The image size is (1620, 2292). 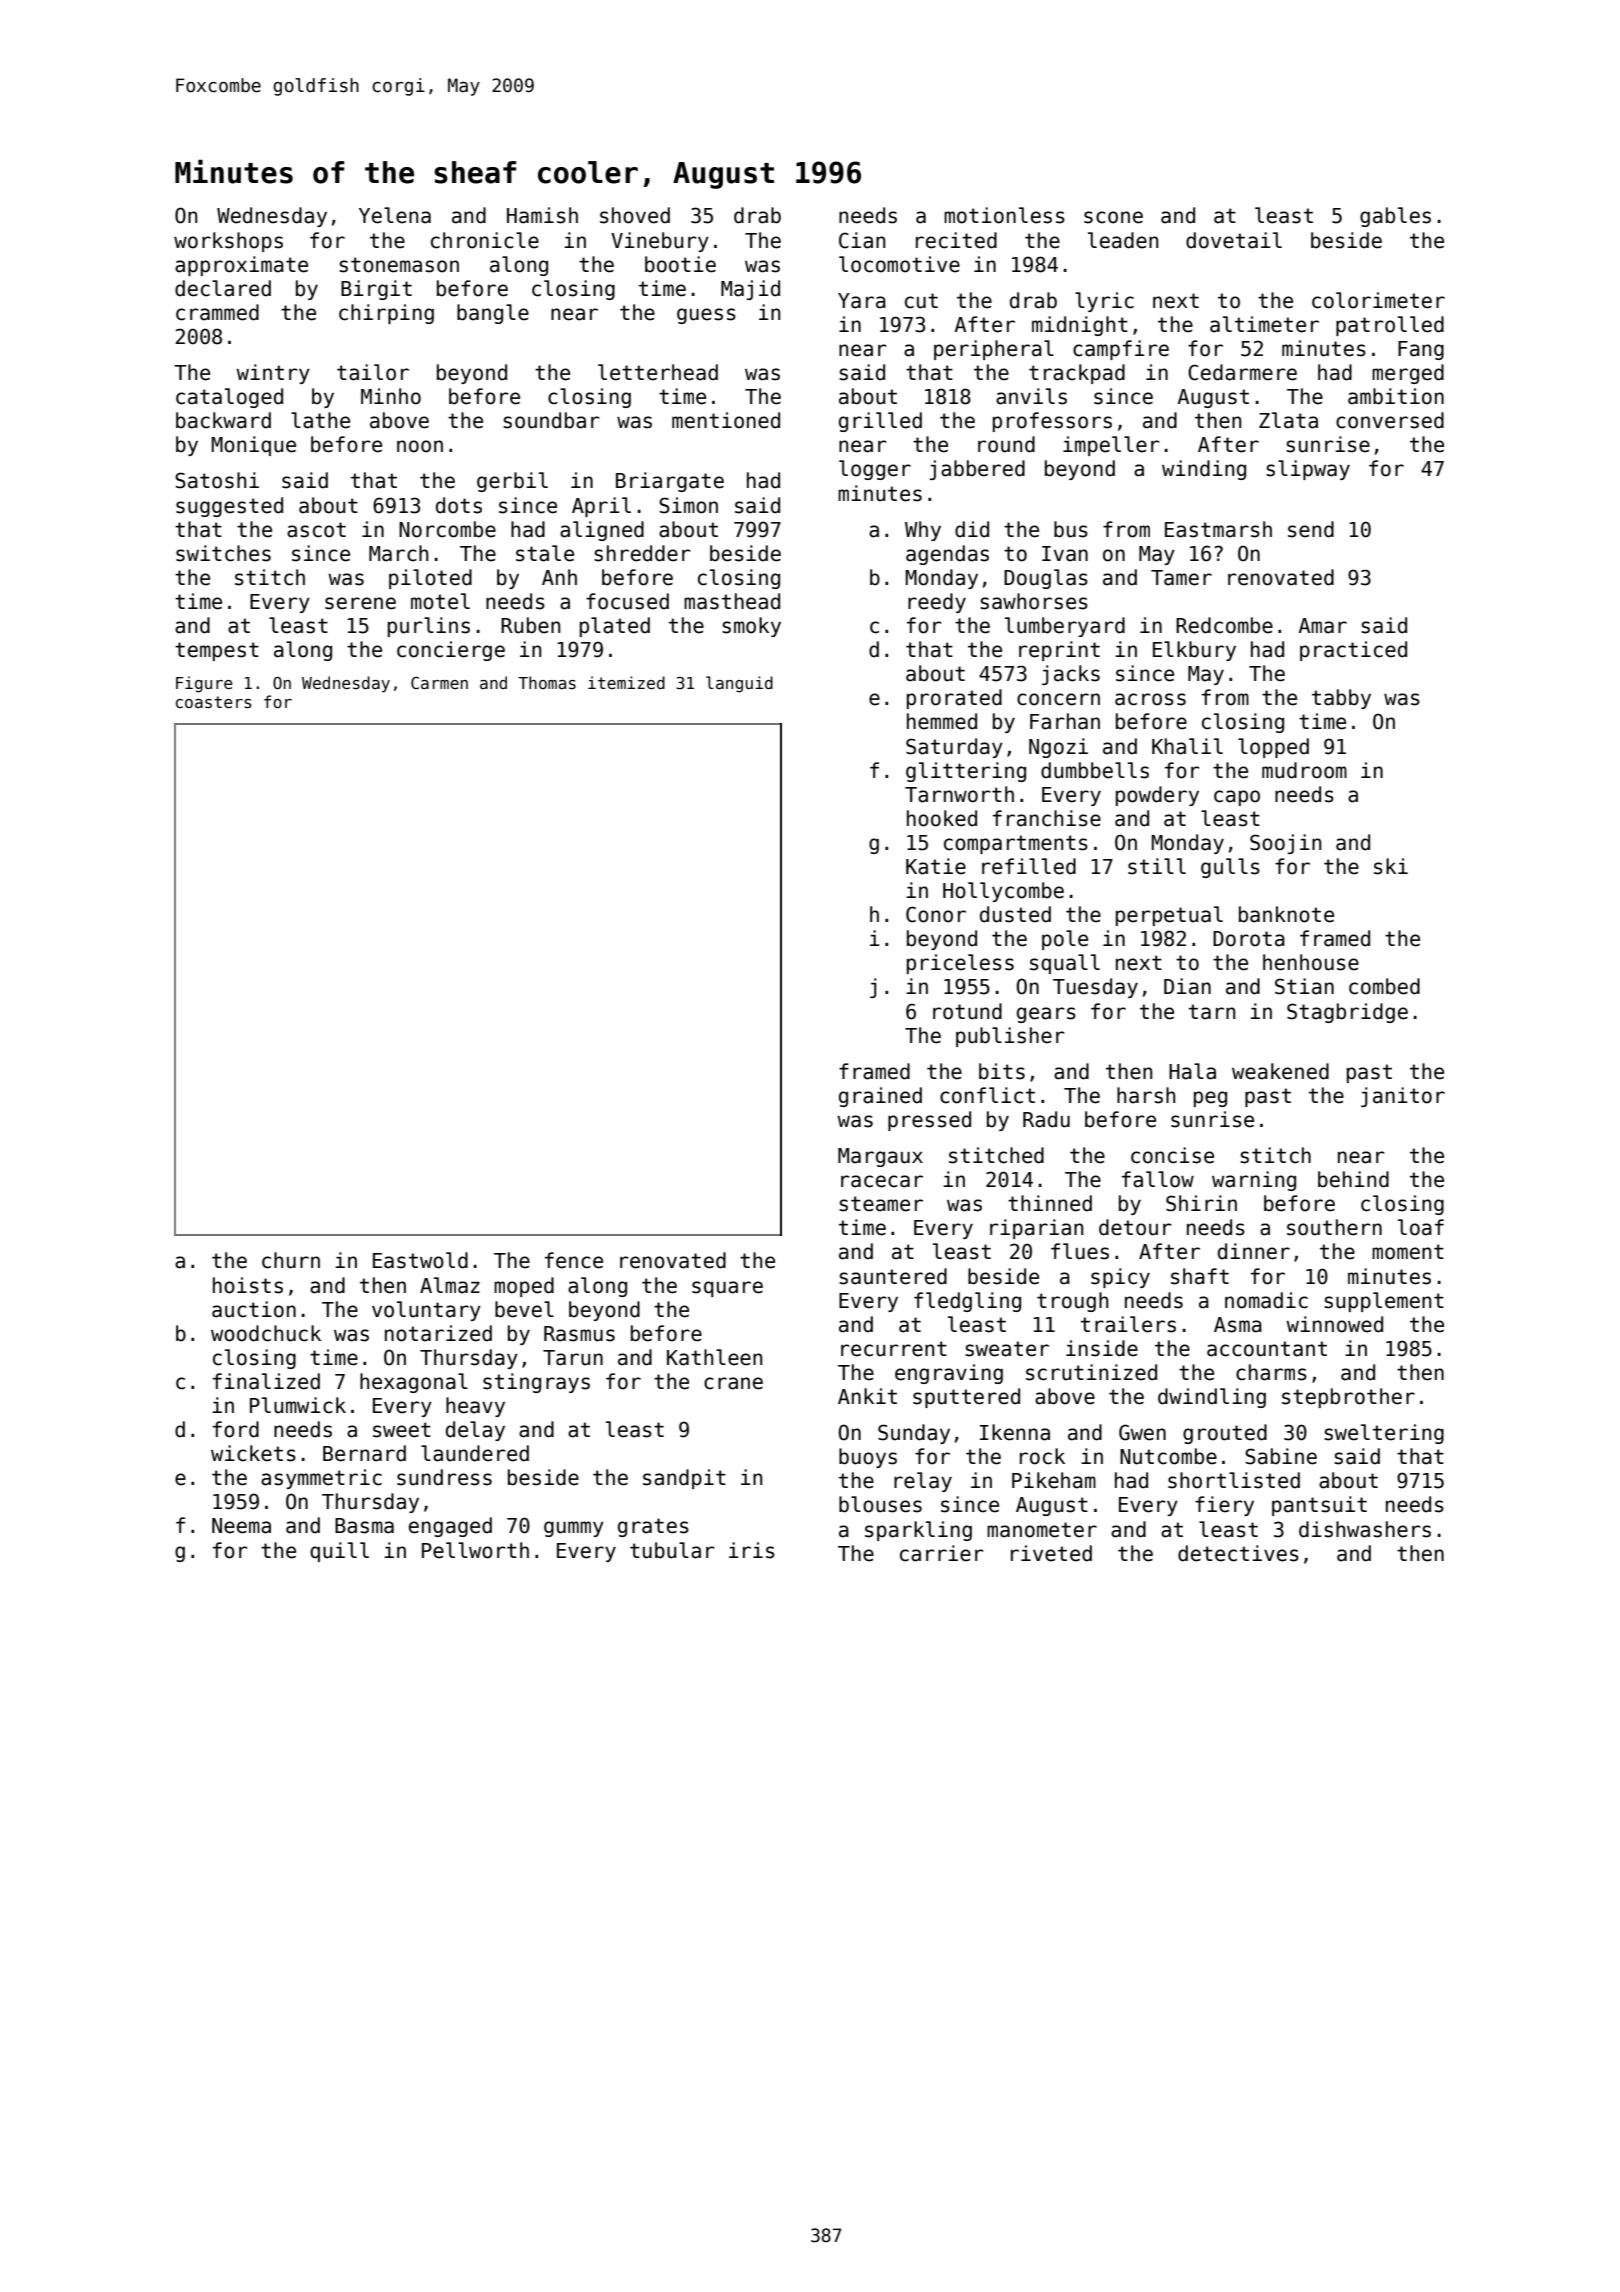 I want to click on stale, so click(x=545, y=553).
